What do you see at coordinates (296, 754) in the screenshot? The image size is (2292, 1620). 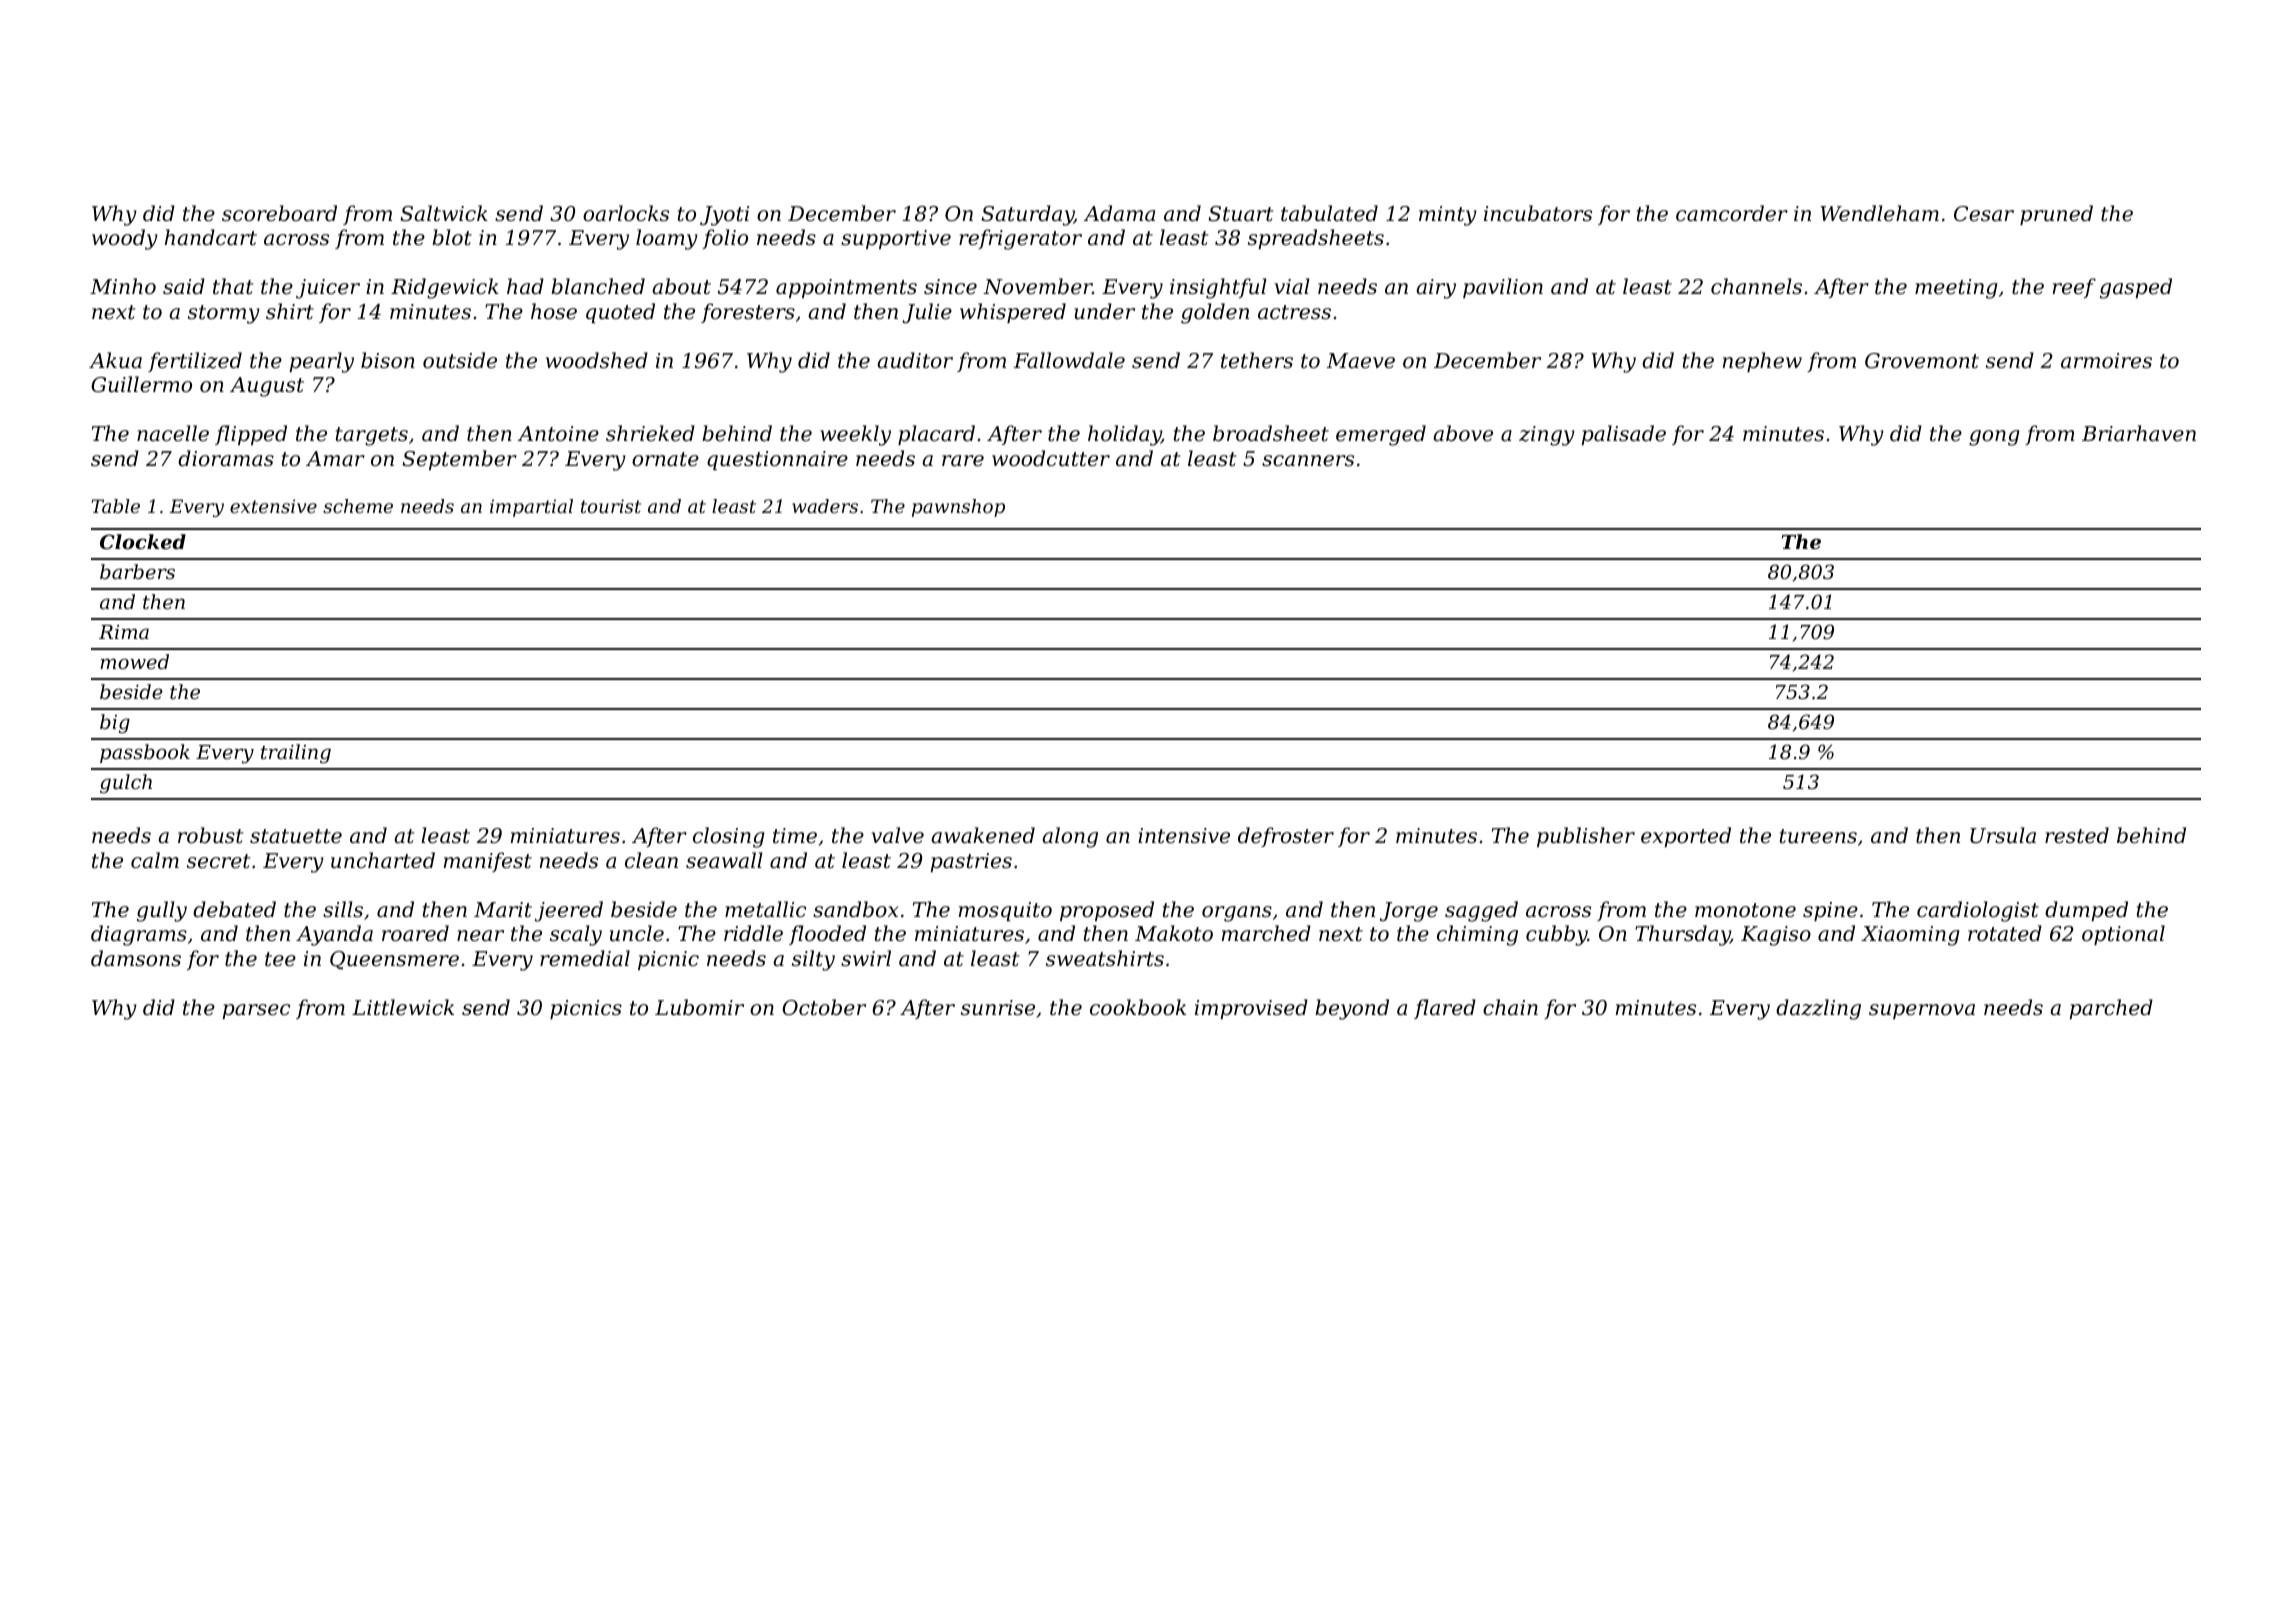 I see `trailing` at bounding box center [296, 754].
